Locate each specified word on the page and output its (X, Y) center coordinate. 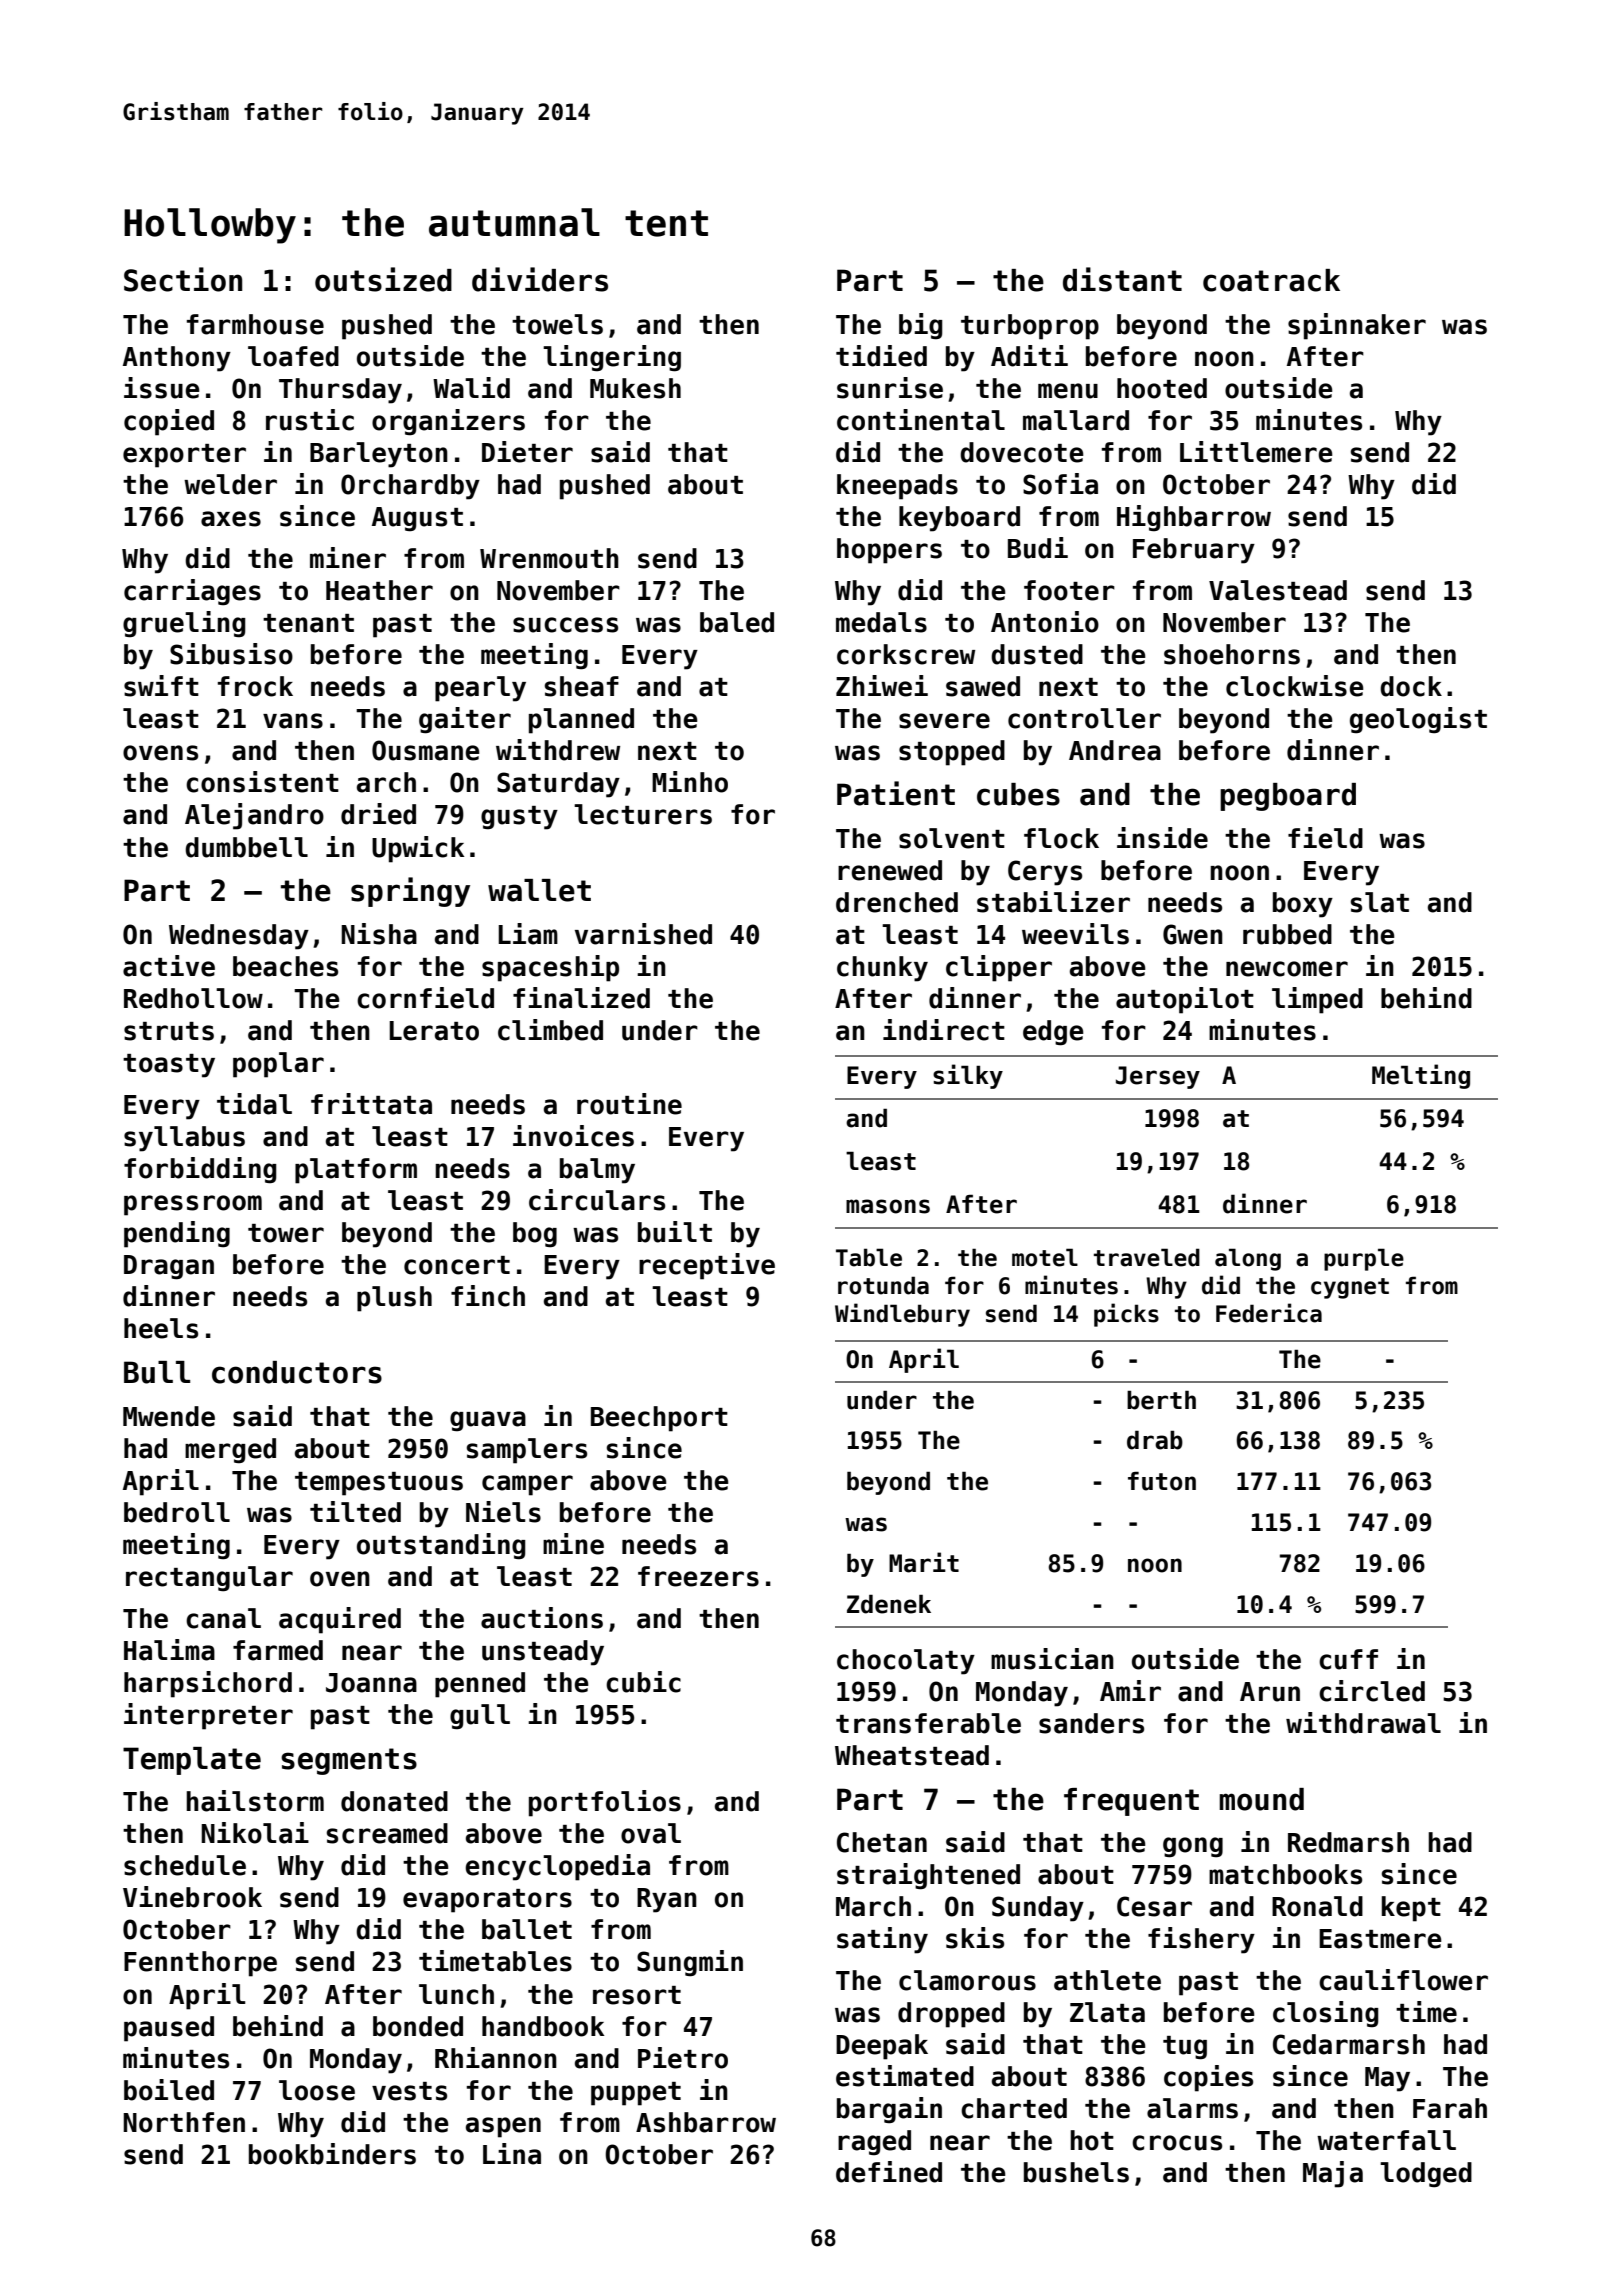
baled (737, 622)
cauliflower (1403, 1980)
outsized (383, 279)
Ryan (667, 1900)
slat (1380, 902)
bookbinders (332, 2154)
